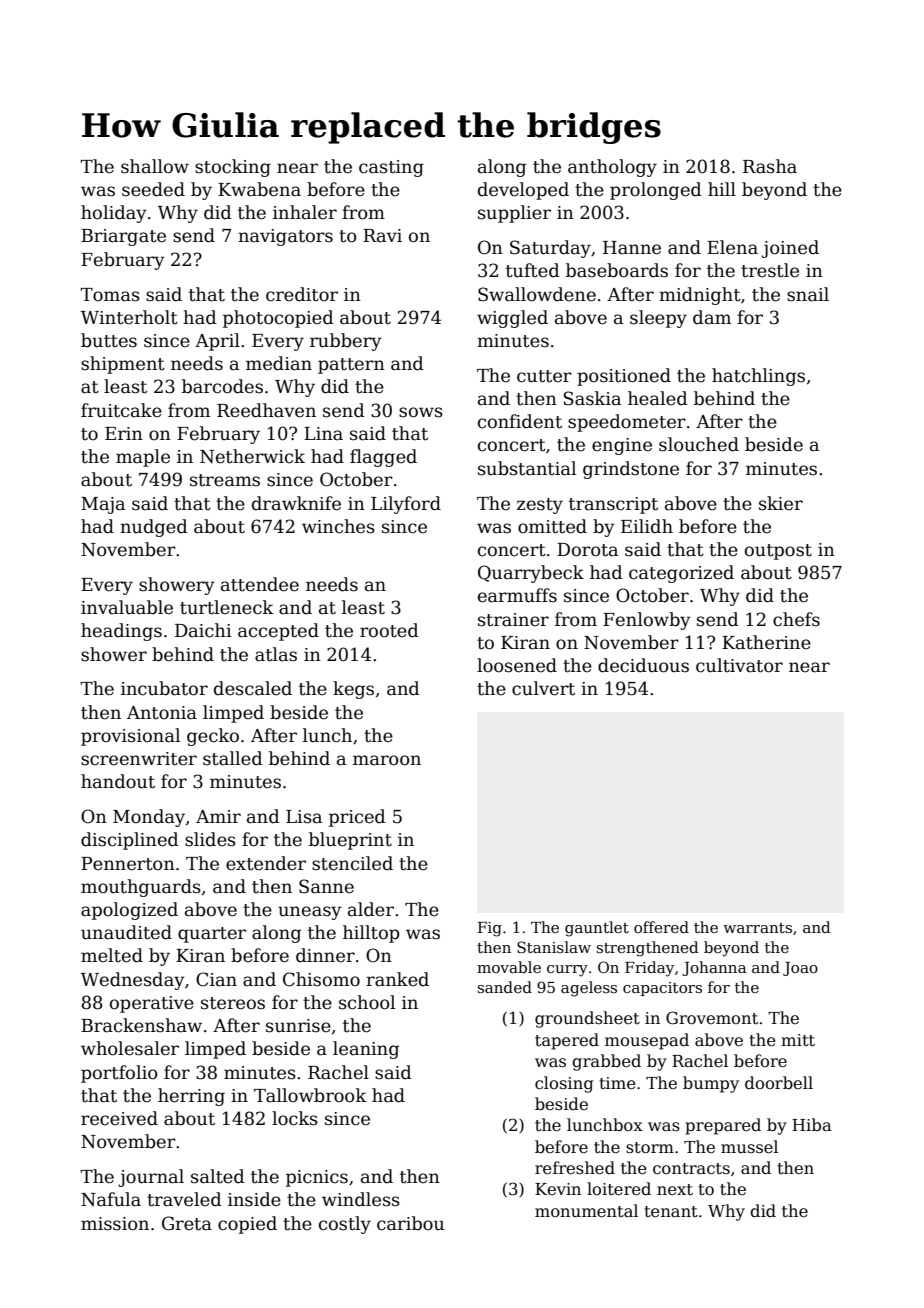  What do you see at coordinates (279, 363) in the screenshot?
I see `median` at bounding box center [279, 363].
